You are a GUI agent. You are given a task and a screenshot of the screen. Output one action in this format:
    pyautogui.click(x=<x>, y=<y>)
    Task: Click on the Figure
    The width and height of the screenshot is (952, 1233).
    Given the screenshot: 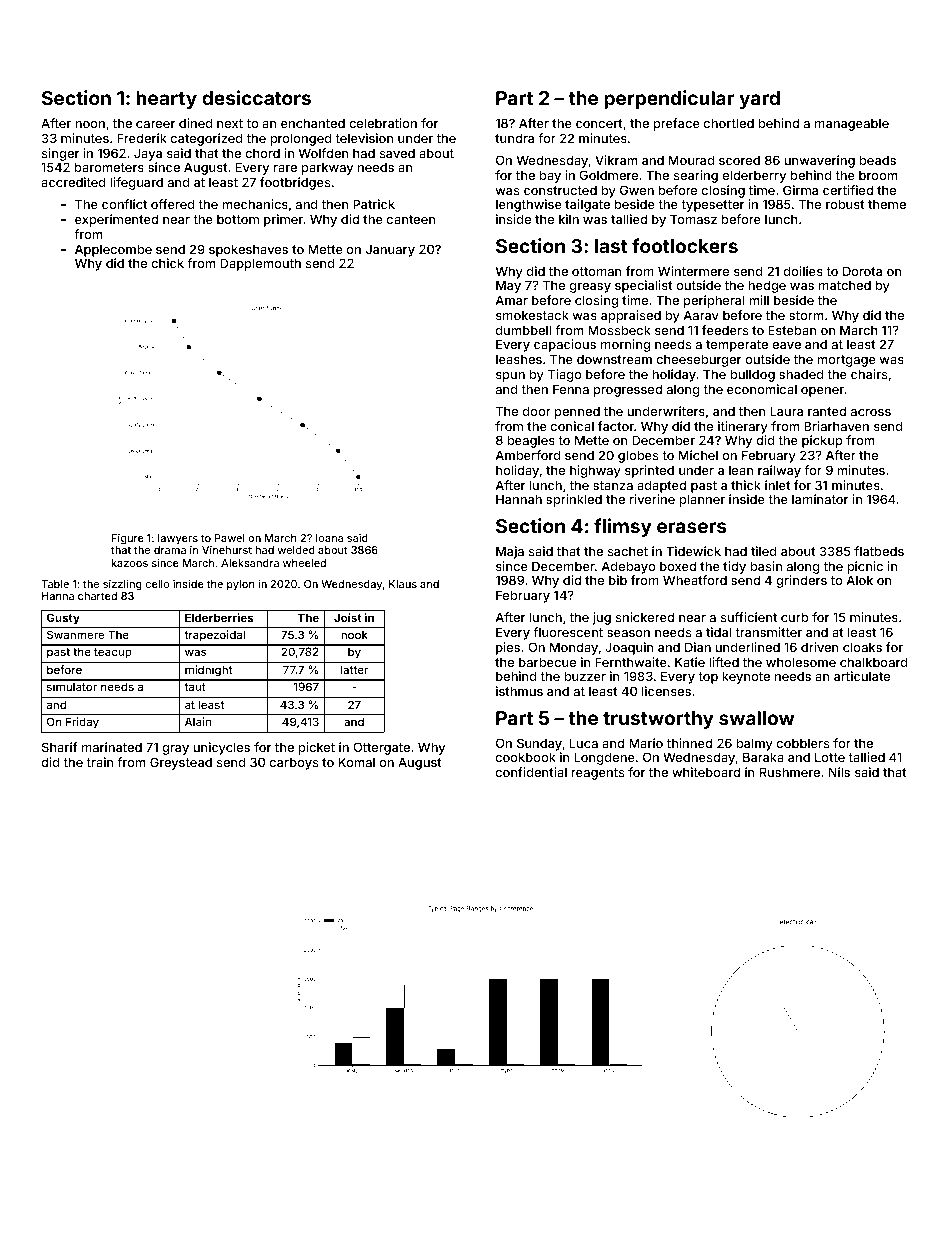 What is the action you would take?
    pyautogui.click(x=128, y=539)
